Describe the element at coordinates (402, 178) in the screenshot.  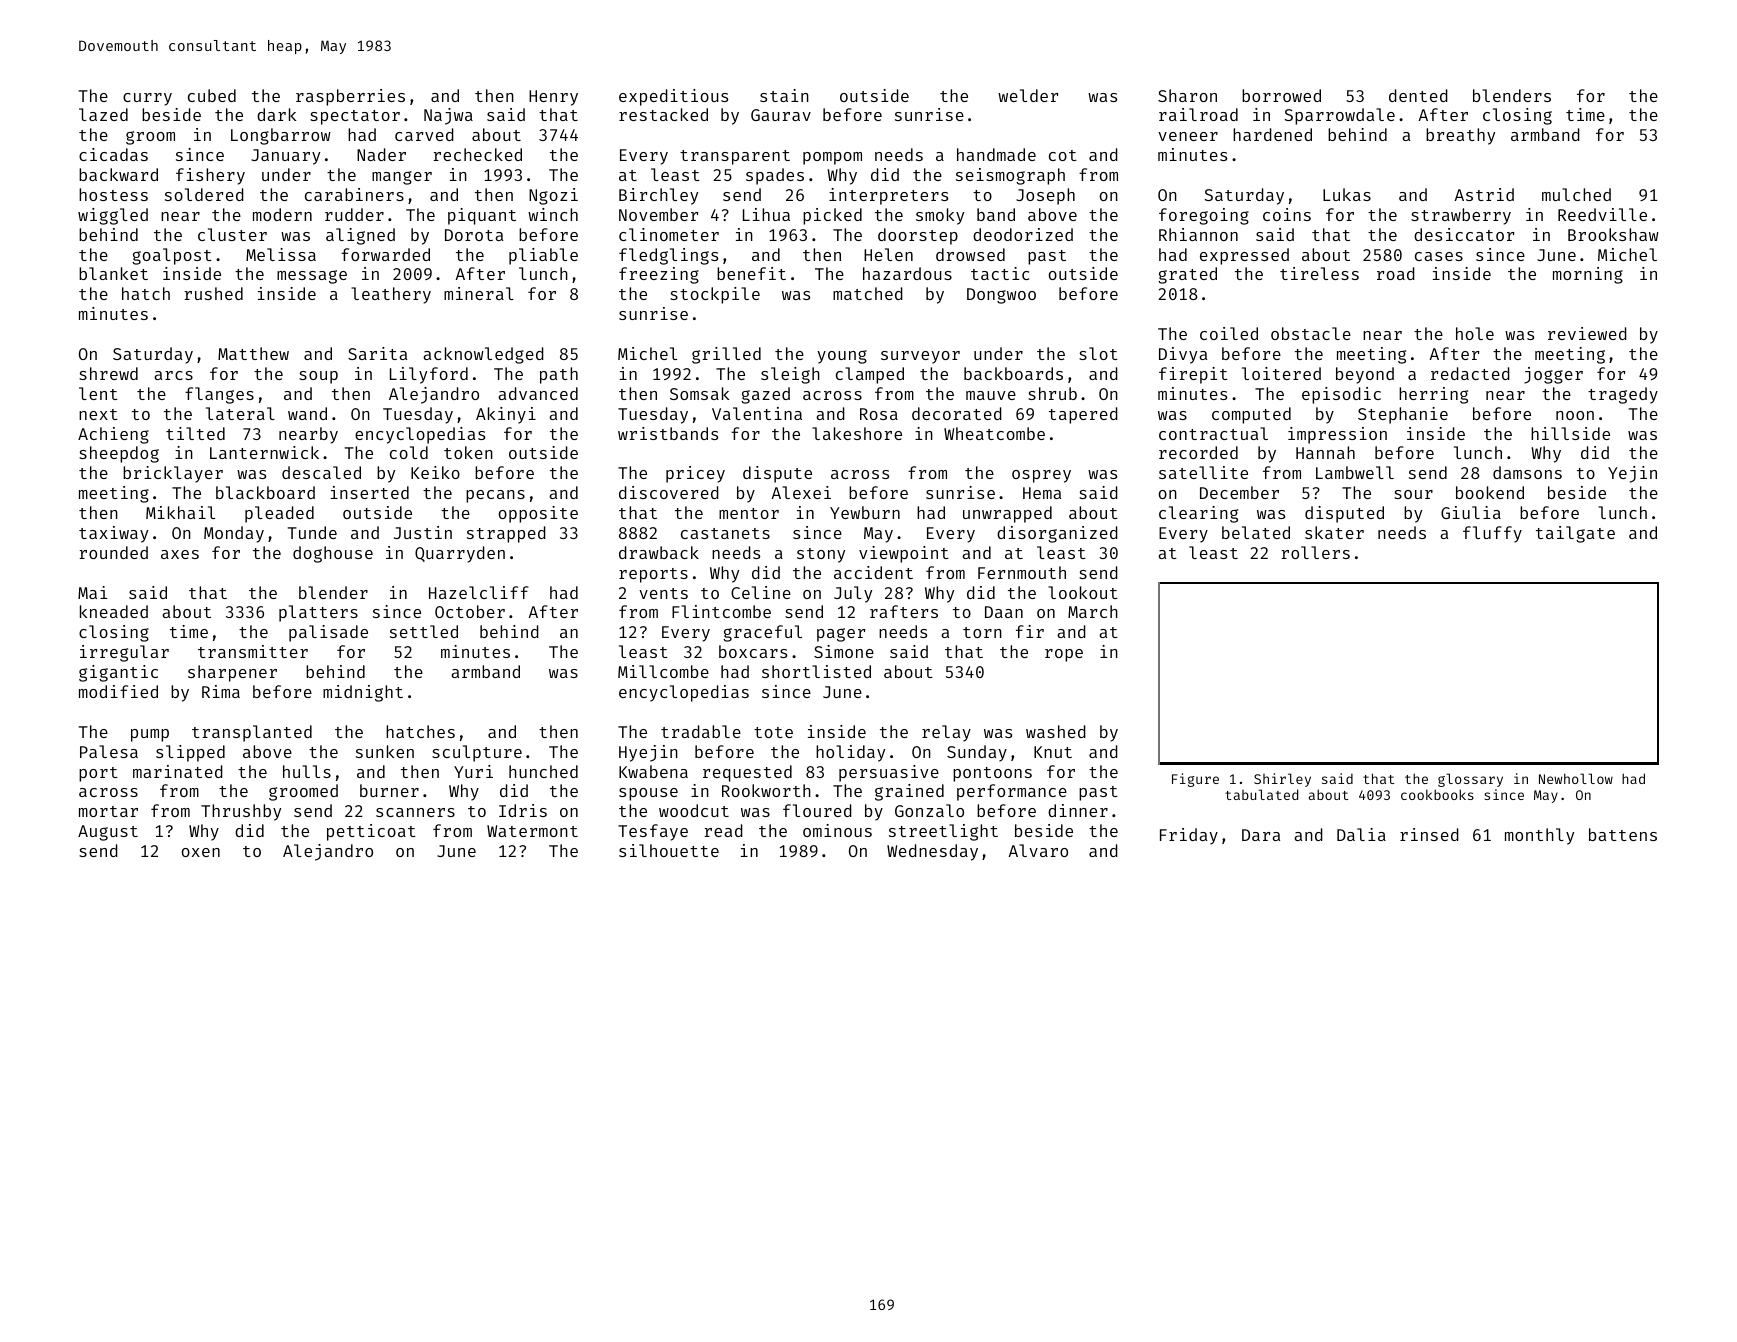
I see `manger` at that location.
